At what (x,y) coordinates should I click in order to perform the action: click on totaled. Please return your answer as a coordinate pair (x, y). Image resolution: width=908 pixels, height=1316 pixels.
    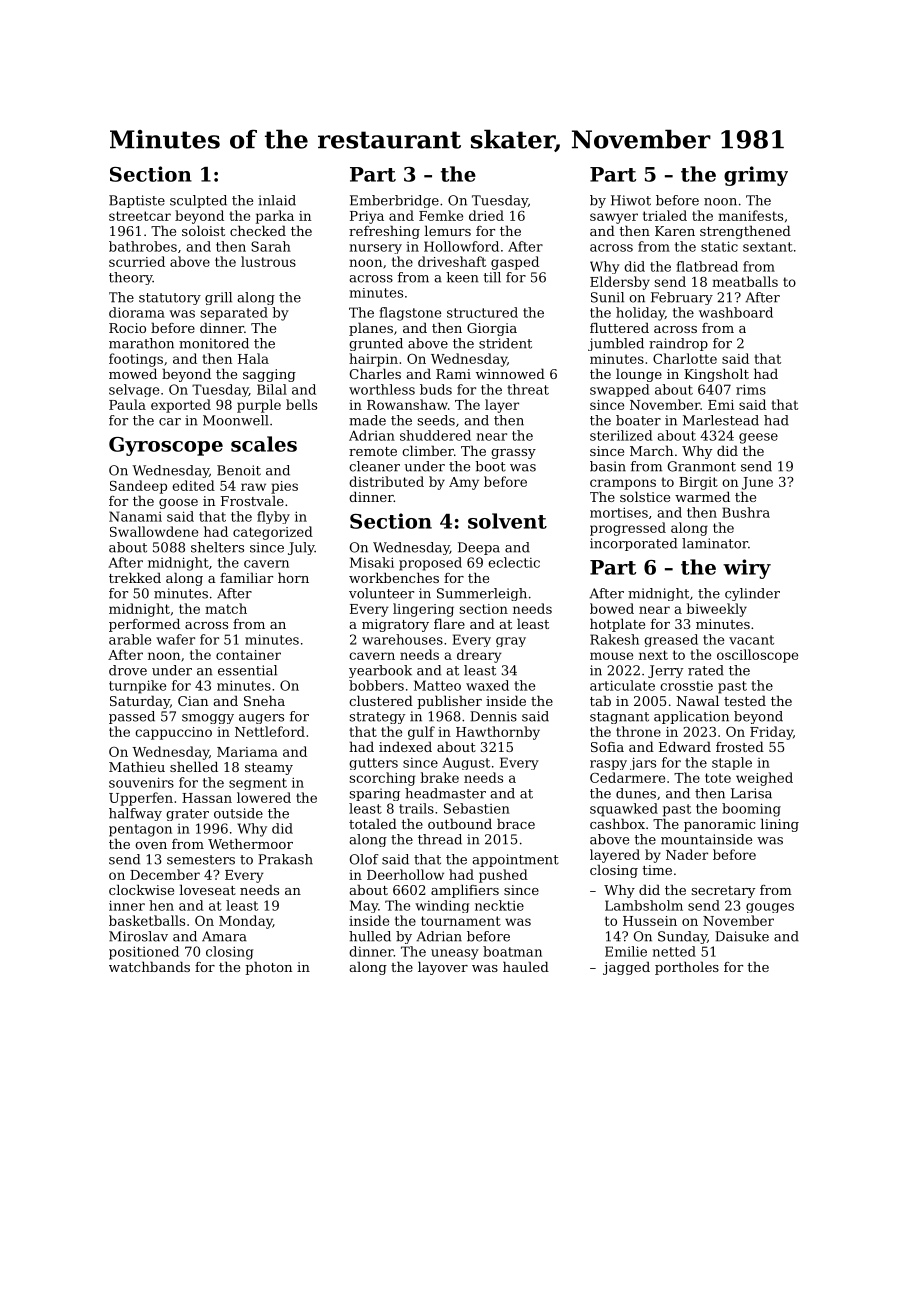
    Looking at the image, I should click on (373, 823).
